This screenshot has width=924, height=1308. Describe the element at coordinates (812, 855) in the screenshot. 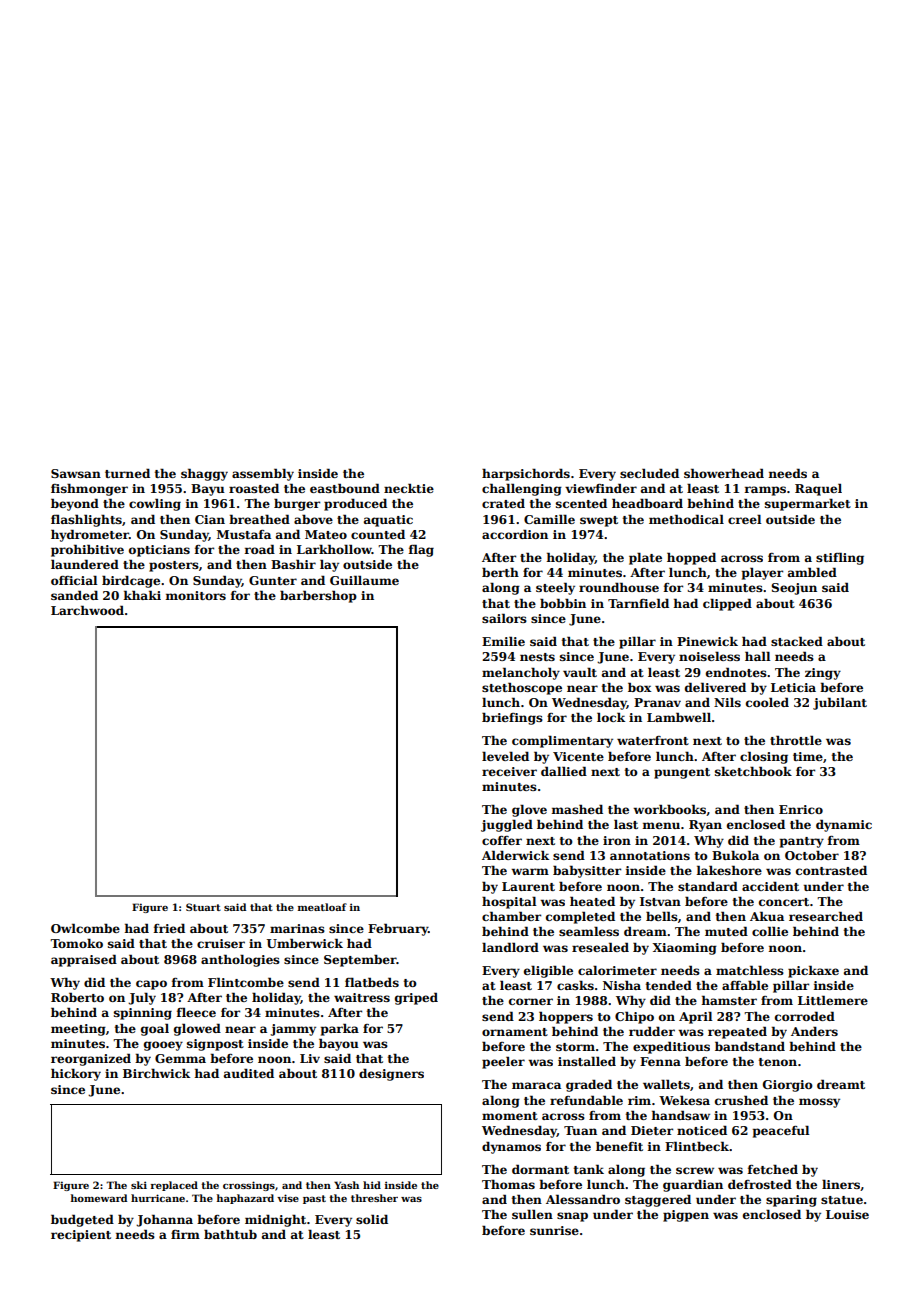

I see `October` at that location.
